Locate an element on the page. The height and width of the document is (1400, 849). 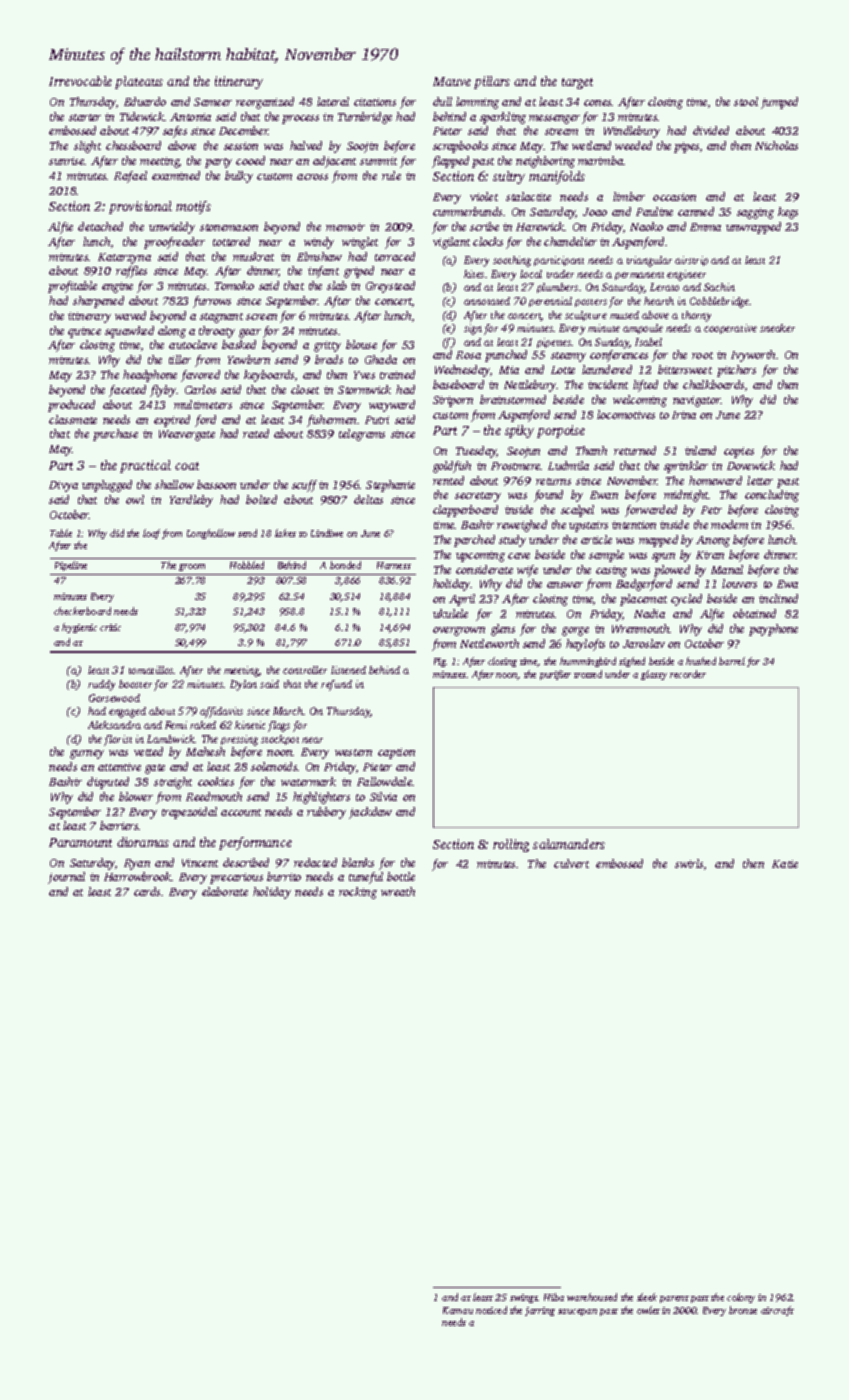
sunrise is located at coordinates (67, 161).
